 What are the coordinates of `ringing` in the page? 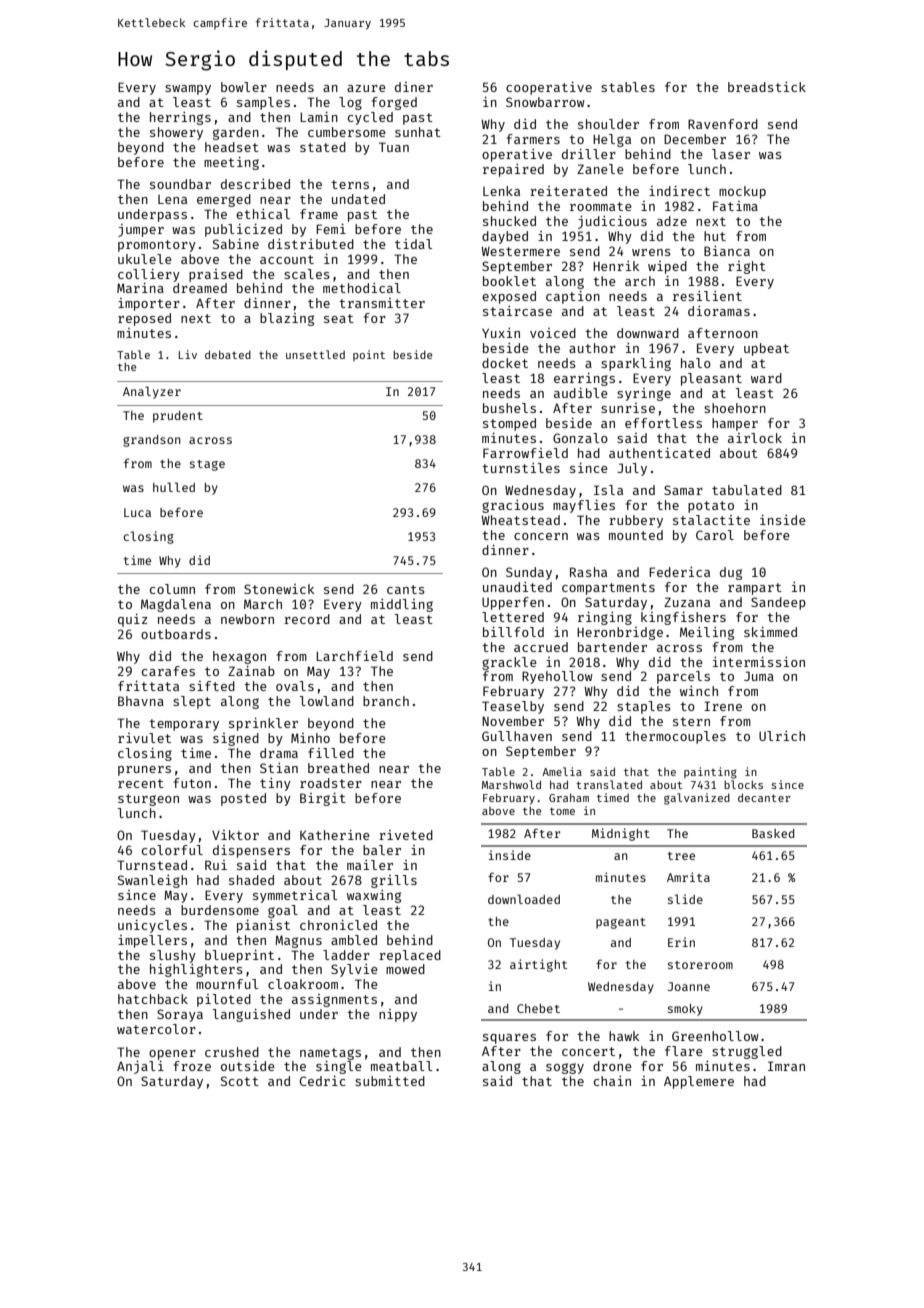 It's located at (605, 618).
